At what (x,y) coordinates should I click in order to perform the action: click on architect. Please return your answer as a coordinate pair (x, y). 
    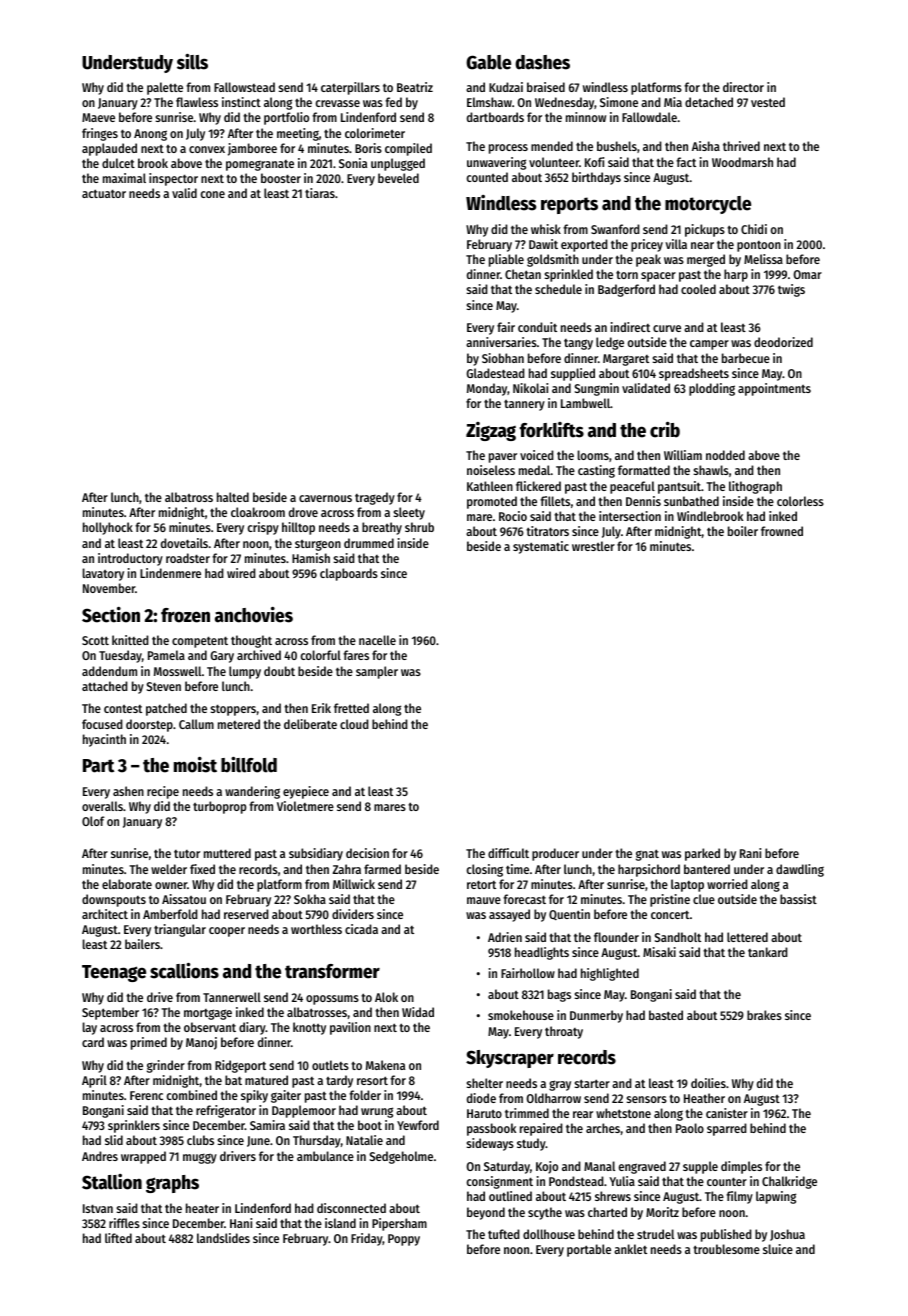
    Looking at the image, I should click on (105, 914).
